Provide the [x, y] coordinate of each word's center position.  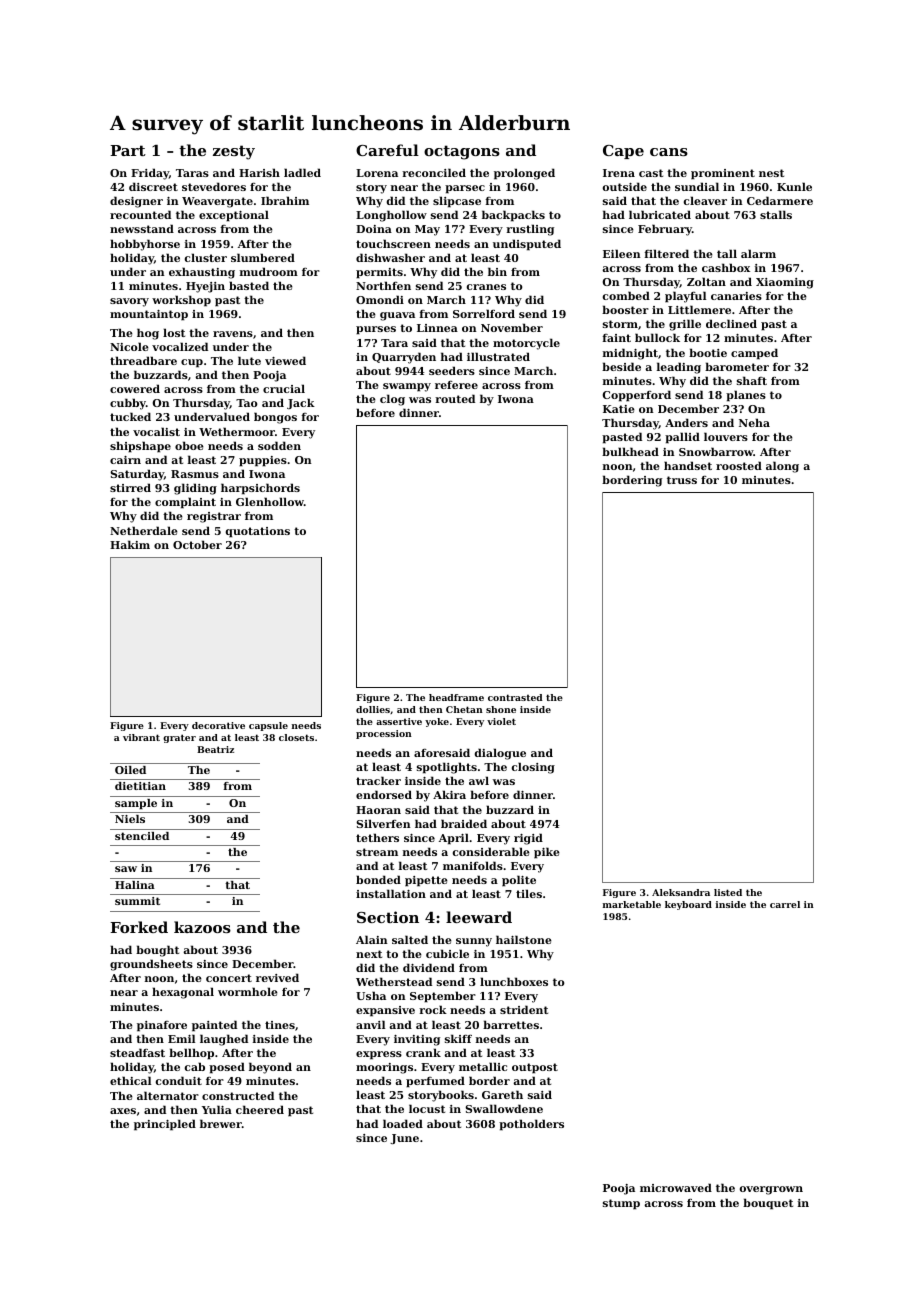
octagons [462, 152]
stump [621, 1204]
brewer [221, 1123]
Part [128, 150]
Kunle [794, 186]
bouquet [768, 1204]
